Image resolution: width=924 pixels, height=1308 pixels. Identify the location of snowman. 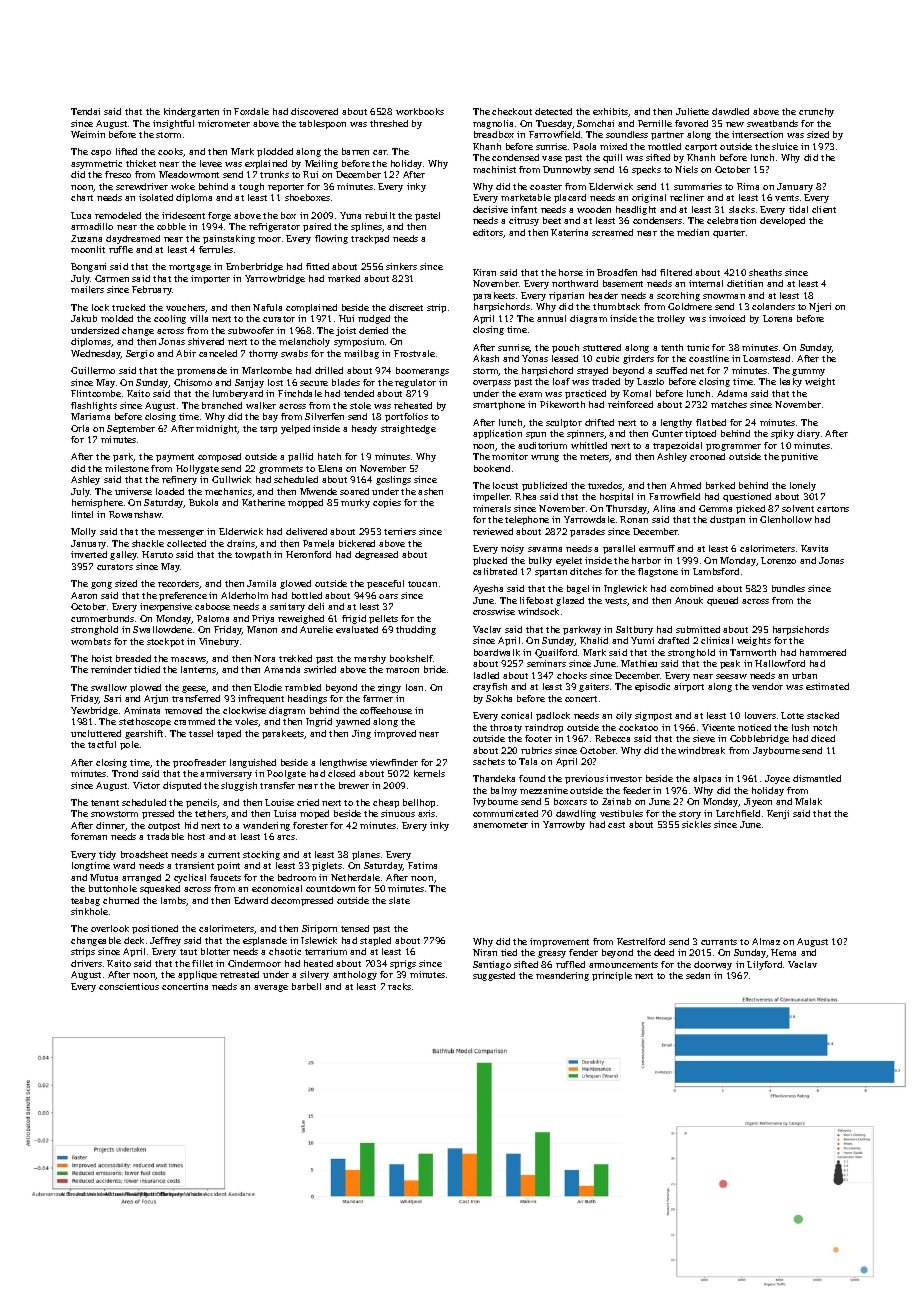
(724, 296).
